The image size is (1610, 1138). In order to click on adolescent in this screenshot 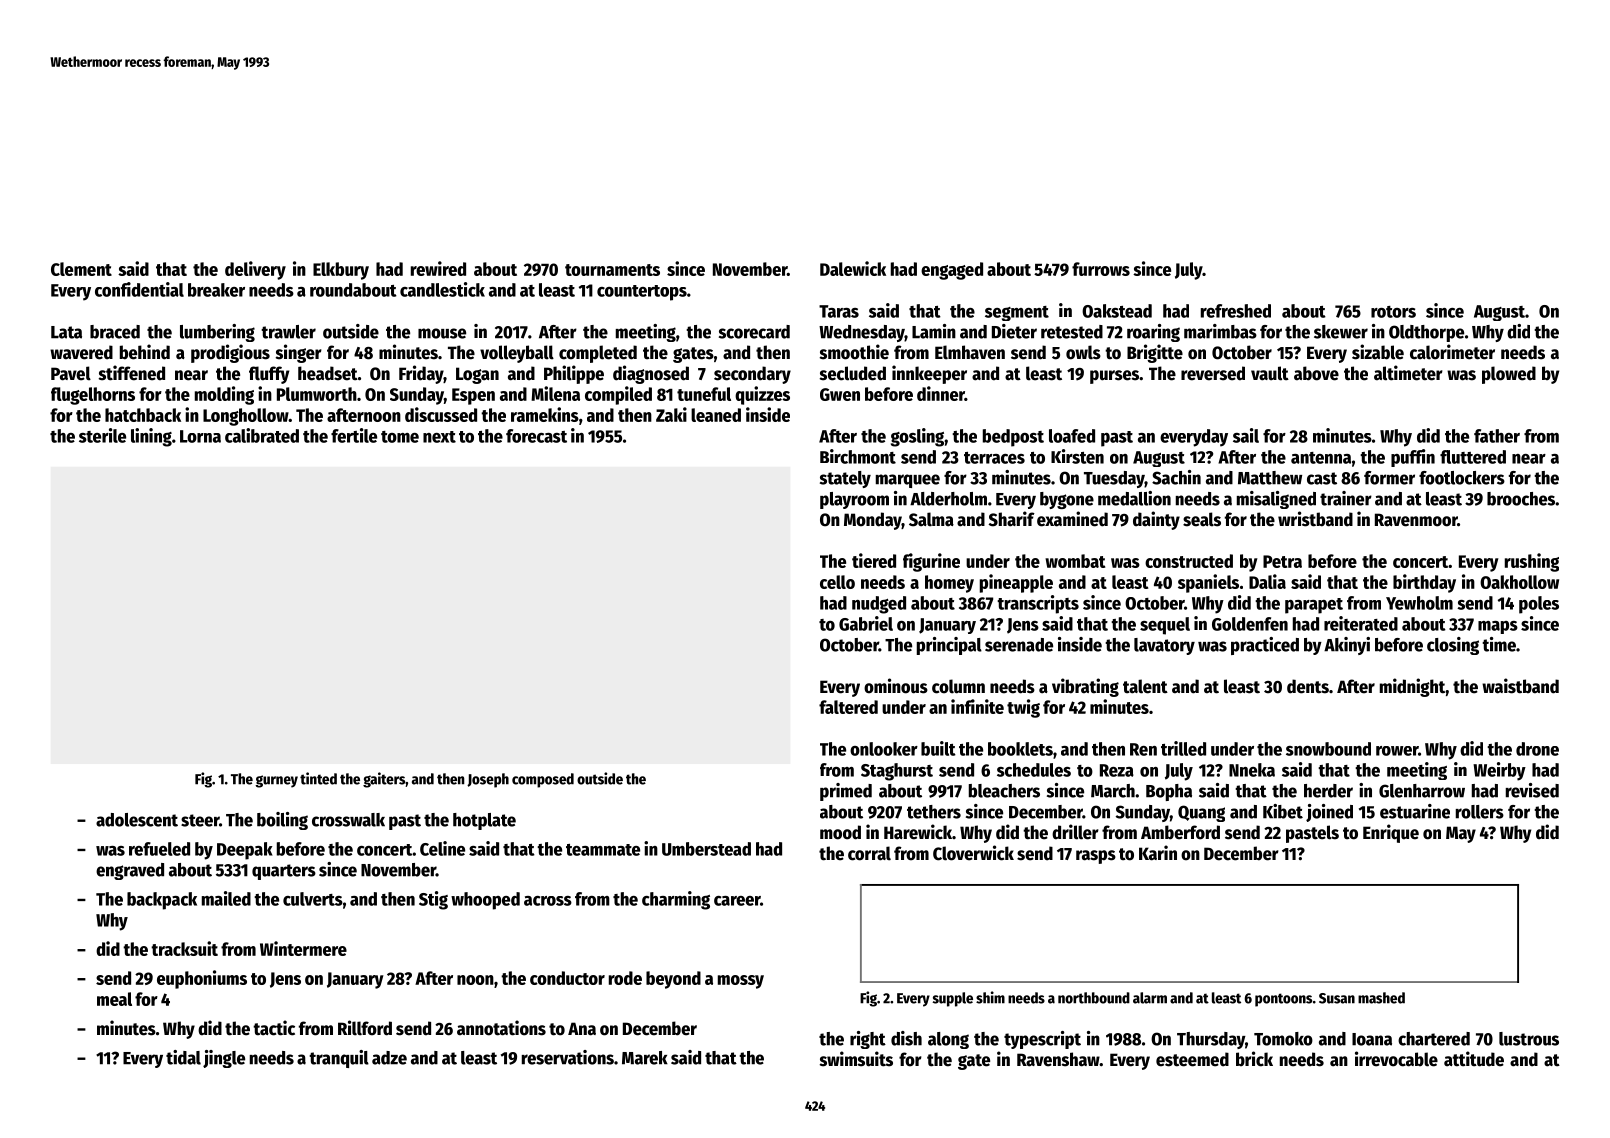, I will do `click(137, 820)`.
